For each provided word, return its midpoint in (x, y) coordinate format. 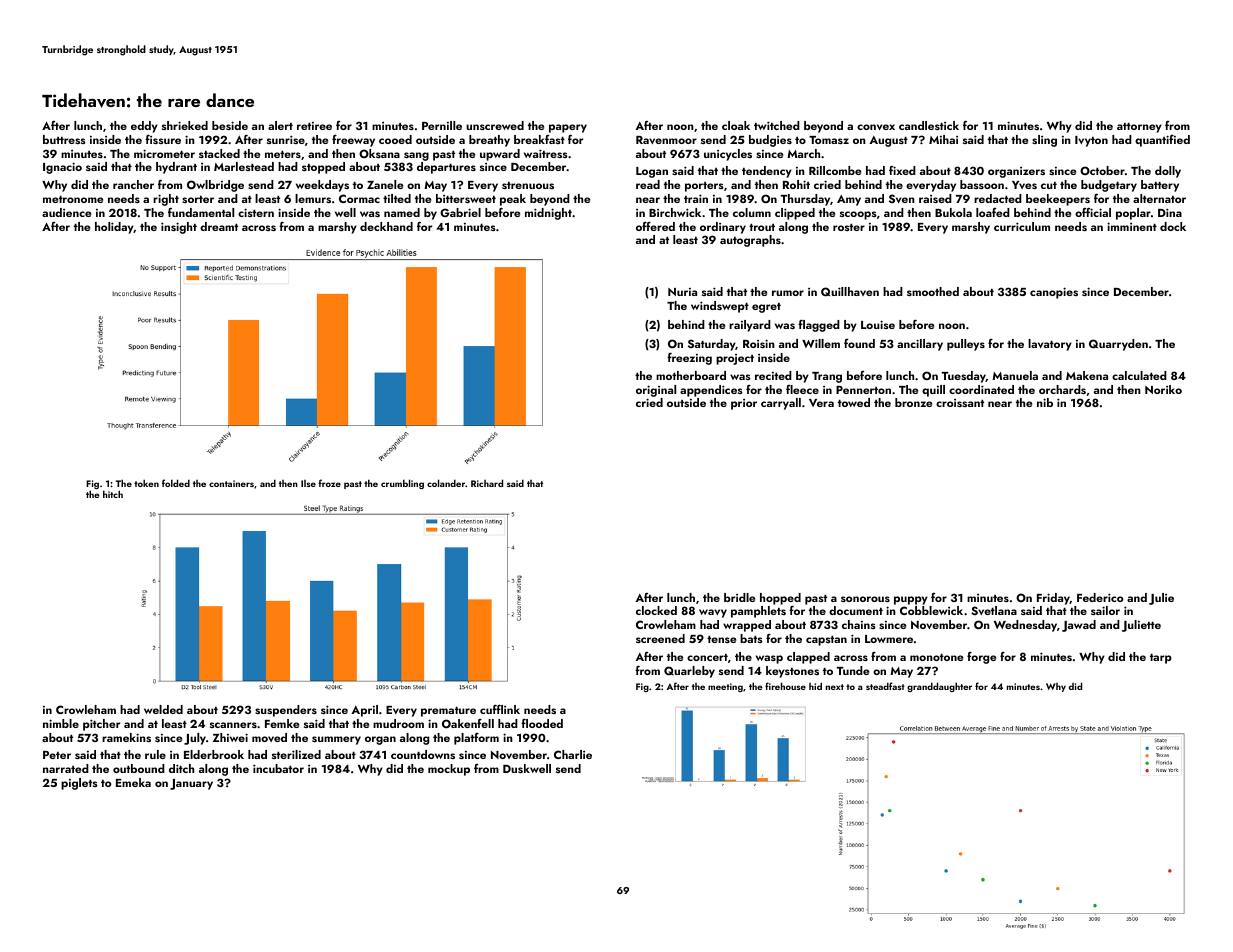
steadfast (885, 686)
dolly (1168, 172)
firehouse (785, 686)
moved (269, 737)
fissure (163, 139)
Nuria (682, 292)
